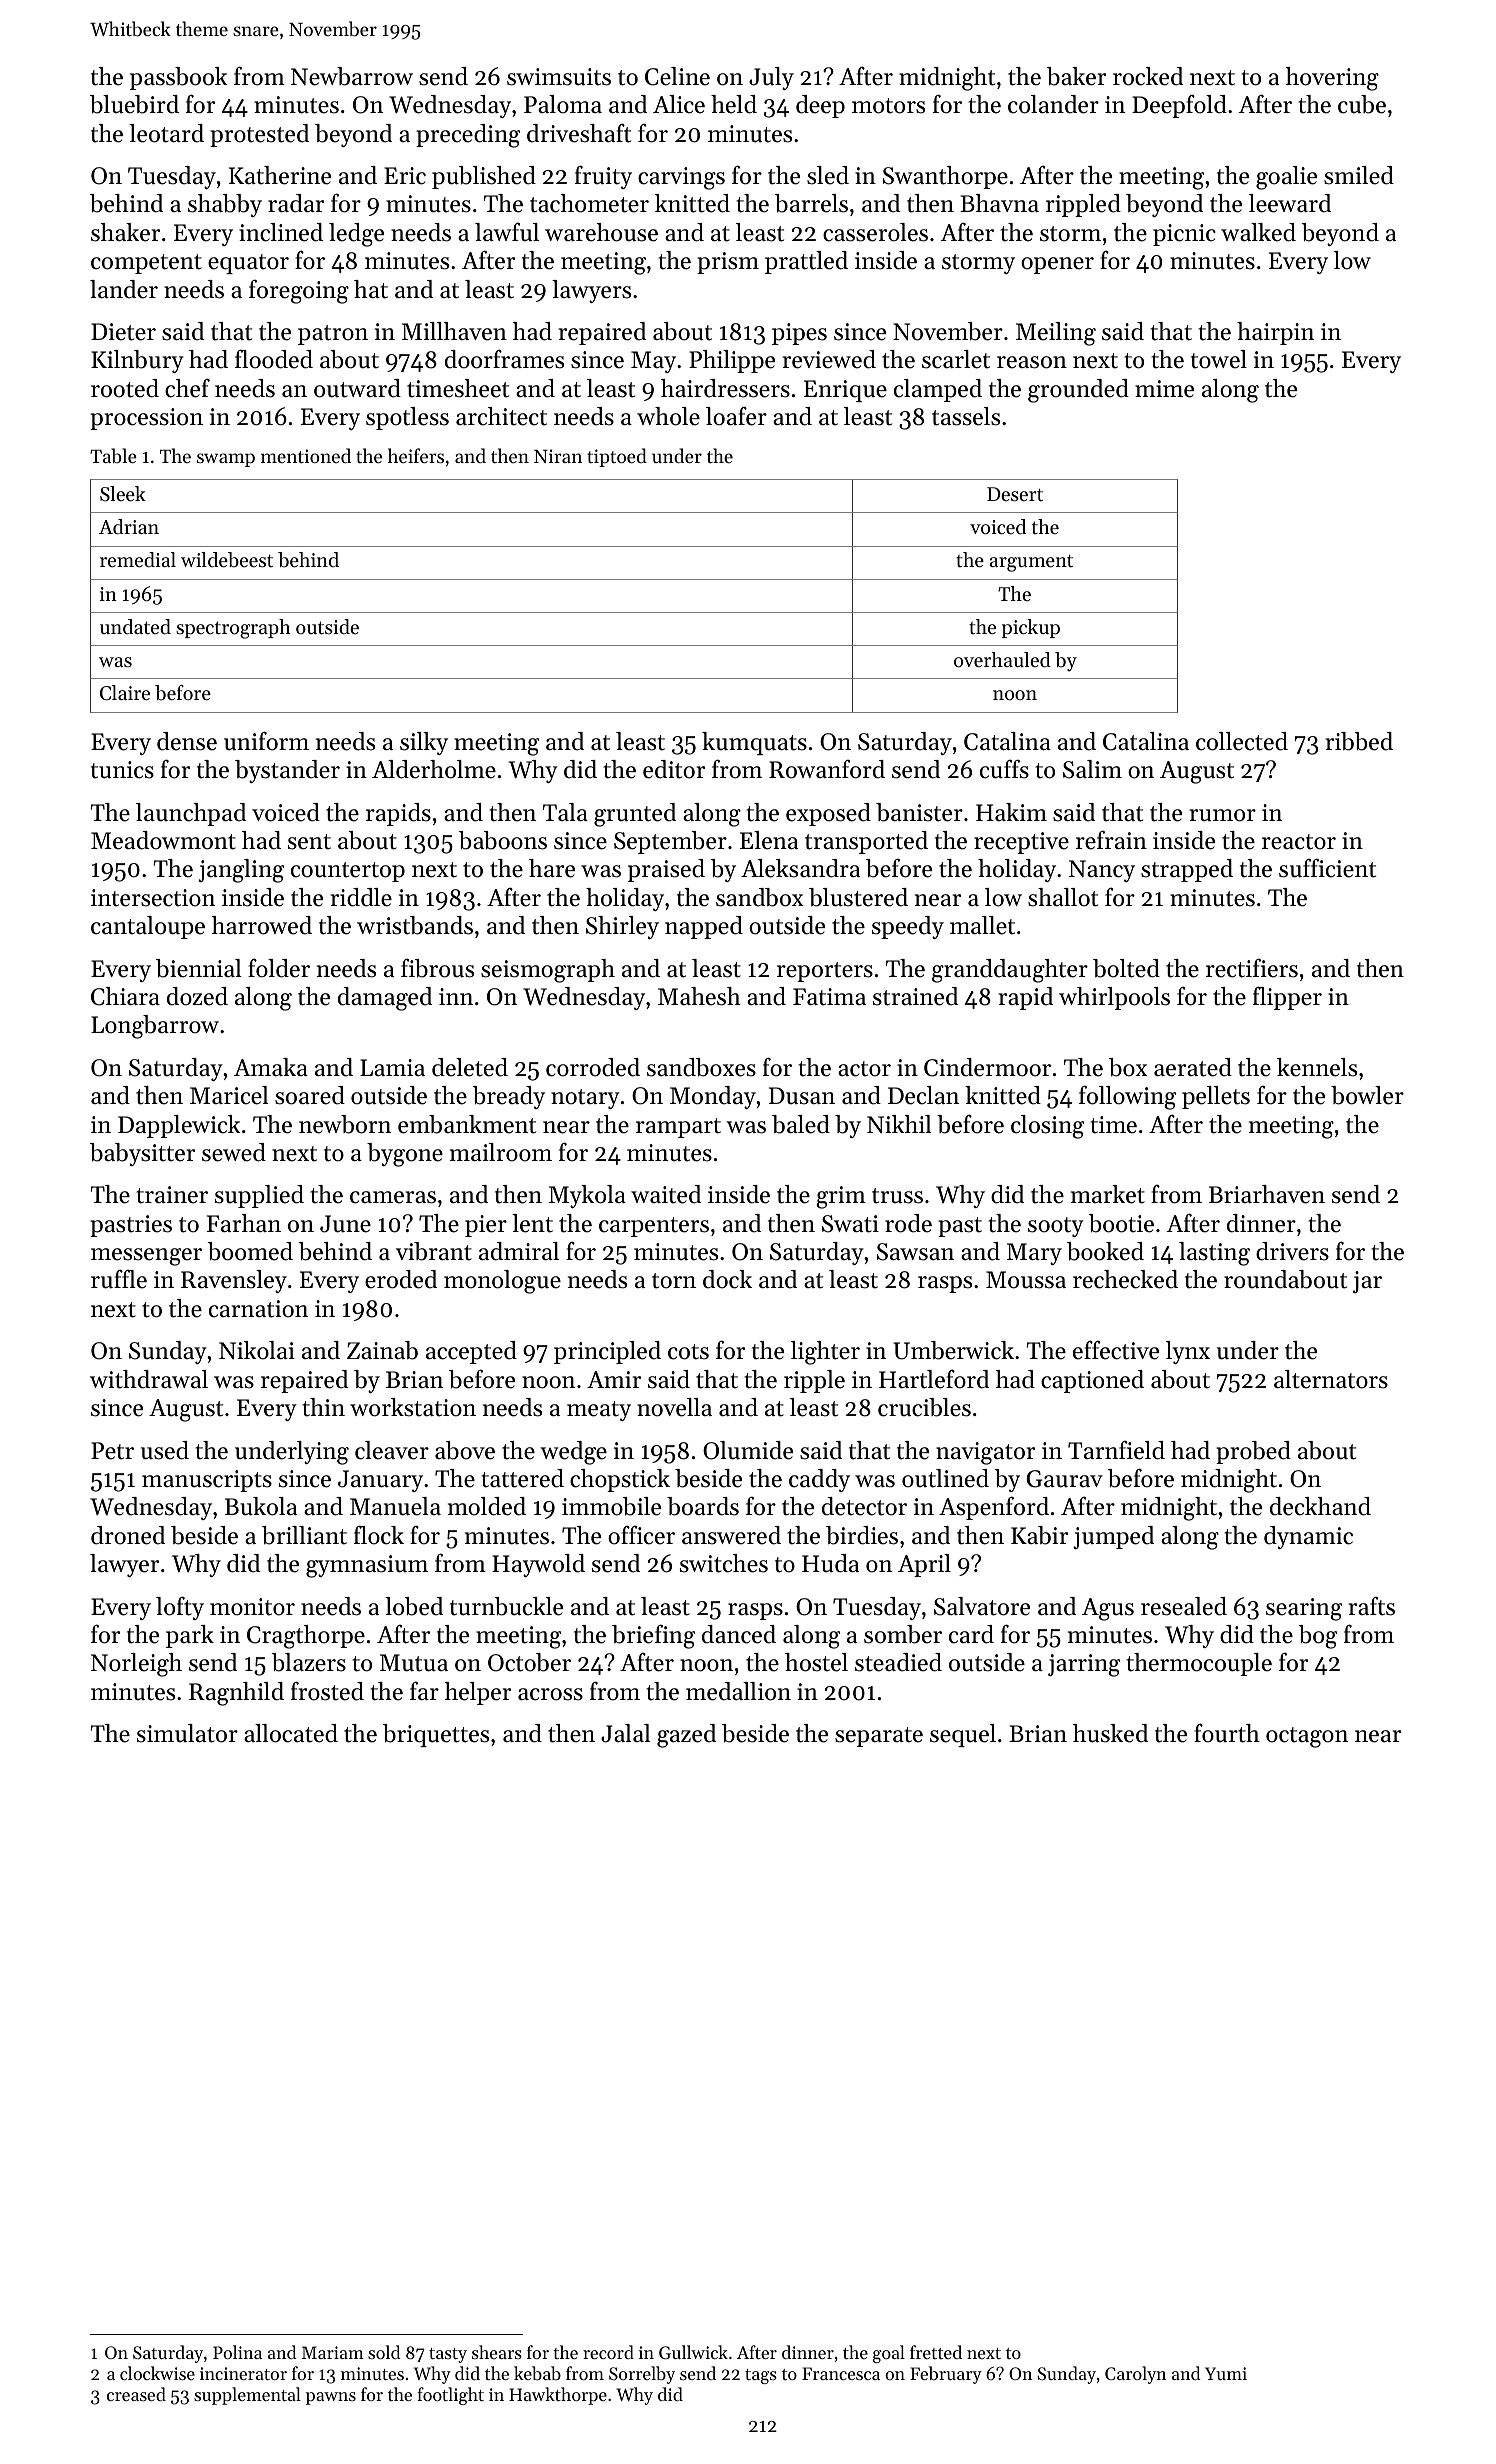 The image size is (1496, 2464). What do you see at coordinates (1002, 660) in the screenshot?
I see `overhauled` at bounding box center [1002, 660].
